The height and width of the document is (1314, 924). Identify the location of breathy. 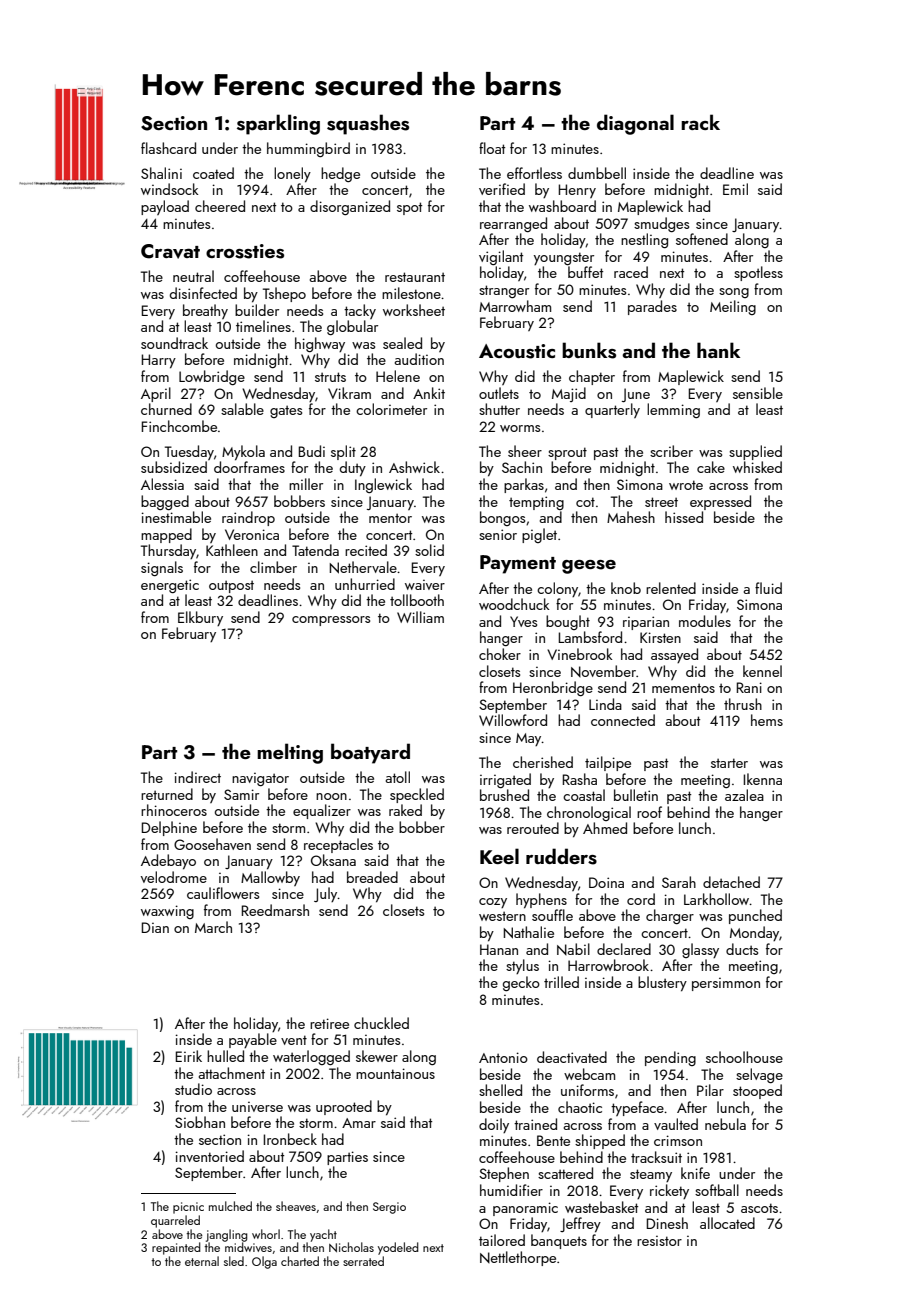
(205, 311).
